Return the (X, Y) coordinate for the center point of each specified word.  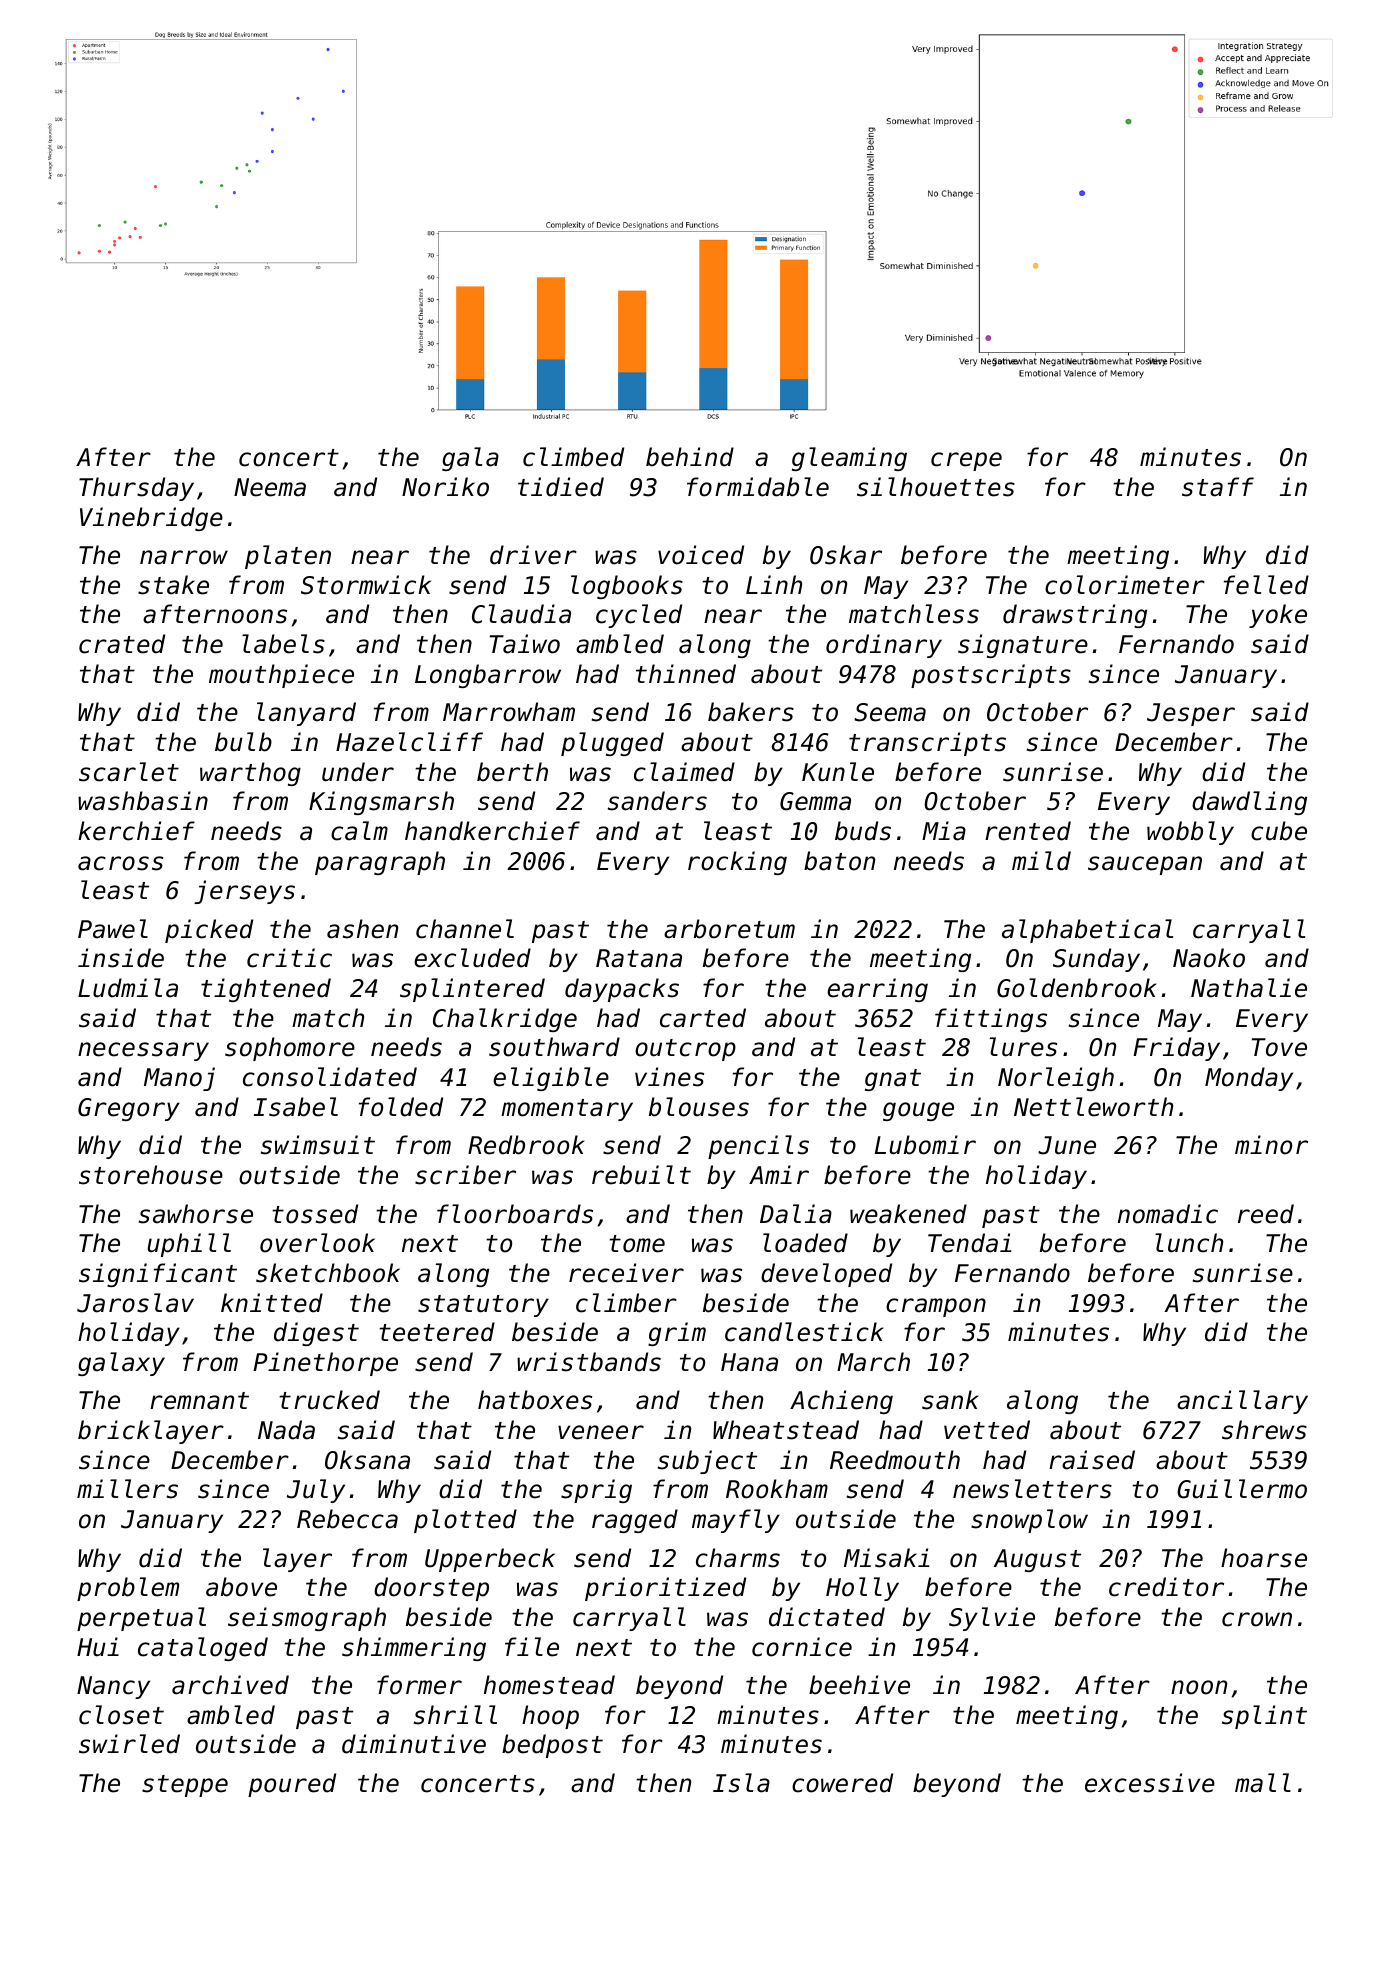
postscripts (991, 676)
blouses (699, 1107)
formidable (758, 487)
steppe (185, 1786)
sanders (657, 801)
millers (127, 1489)
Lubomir (925, 1145)
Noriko (445, 487)
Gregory (129, 1109)
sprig (596, 1491)
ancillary (1242, 1402)
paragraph (380, 863)
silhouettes (936, 487)
